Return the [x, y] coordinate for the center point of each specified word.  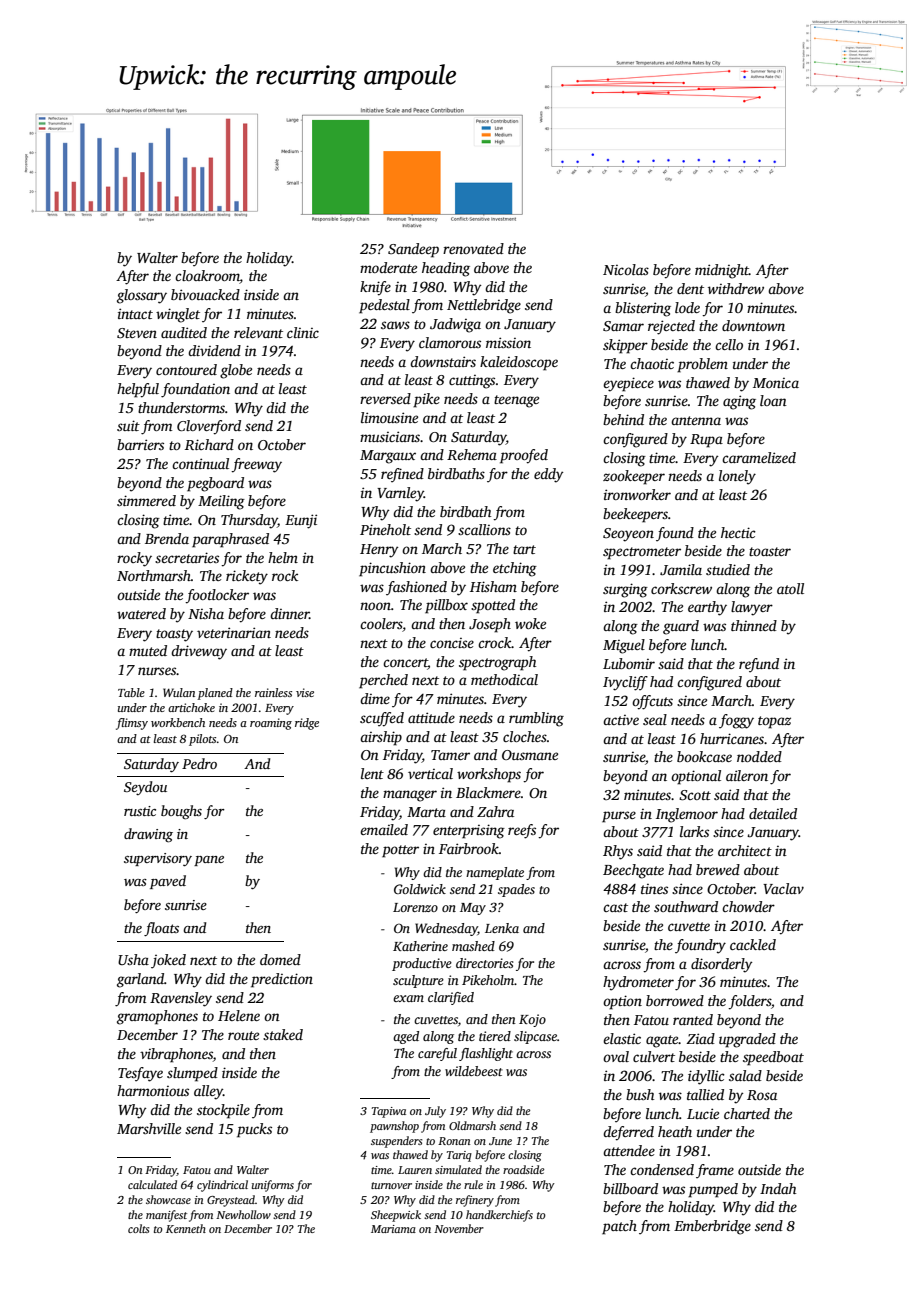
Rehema [472, 454]
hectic [738, 532]
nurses [157, 671]
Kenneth [186, 1228]
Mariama [393, 1229]
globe [236, 371]
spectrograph [497, 663]
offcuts [652, 702]
